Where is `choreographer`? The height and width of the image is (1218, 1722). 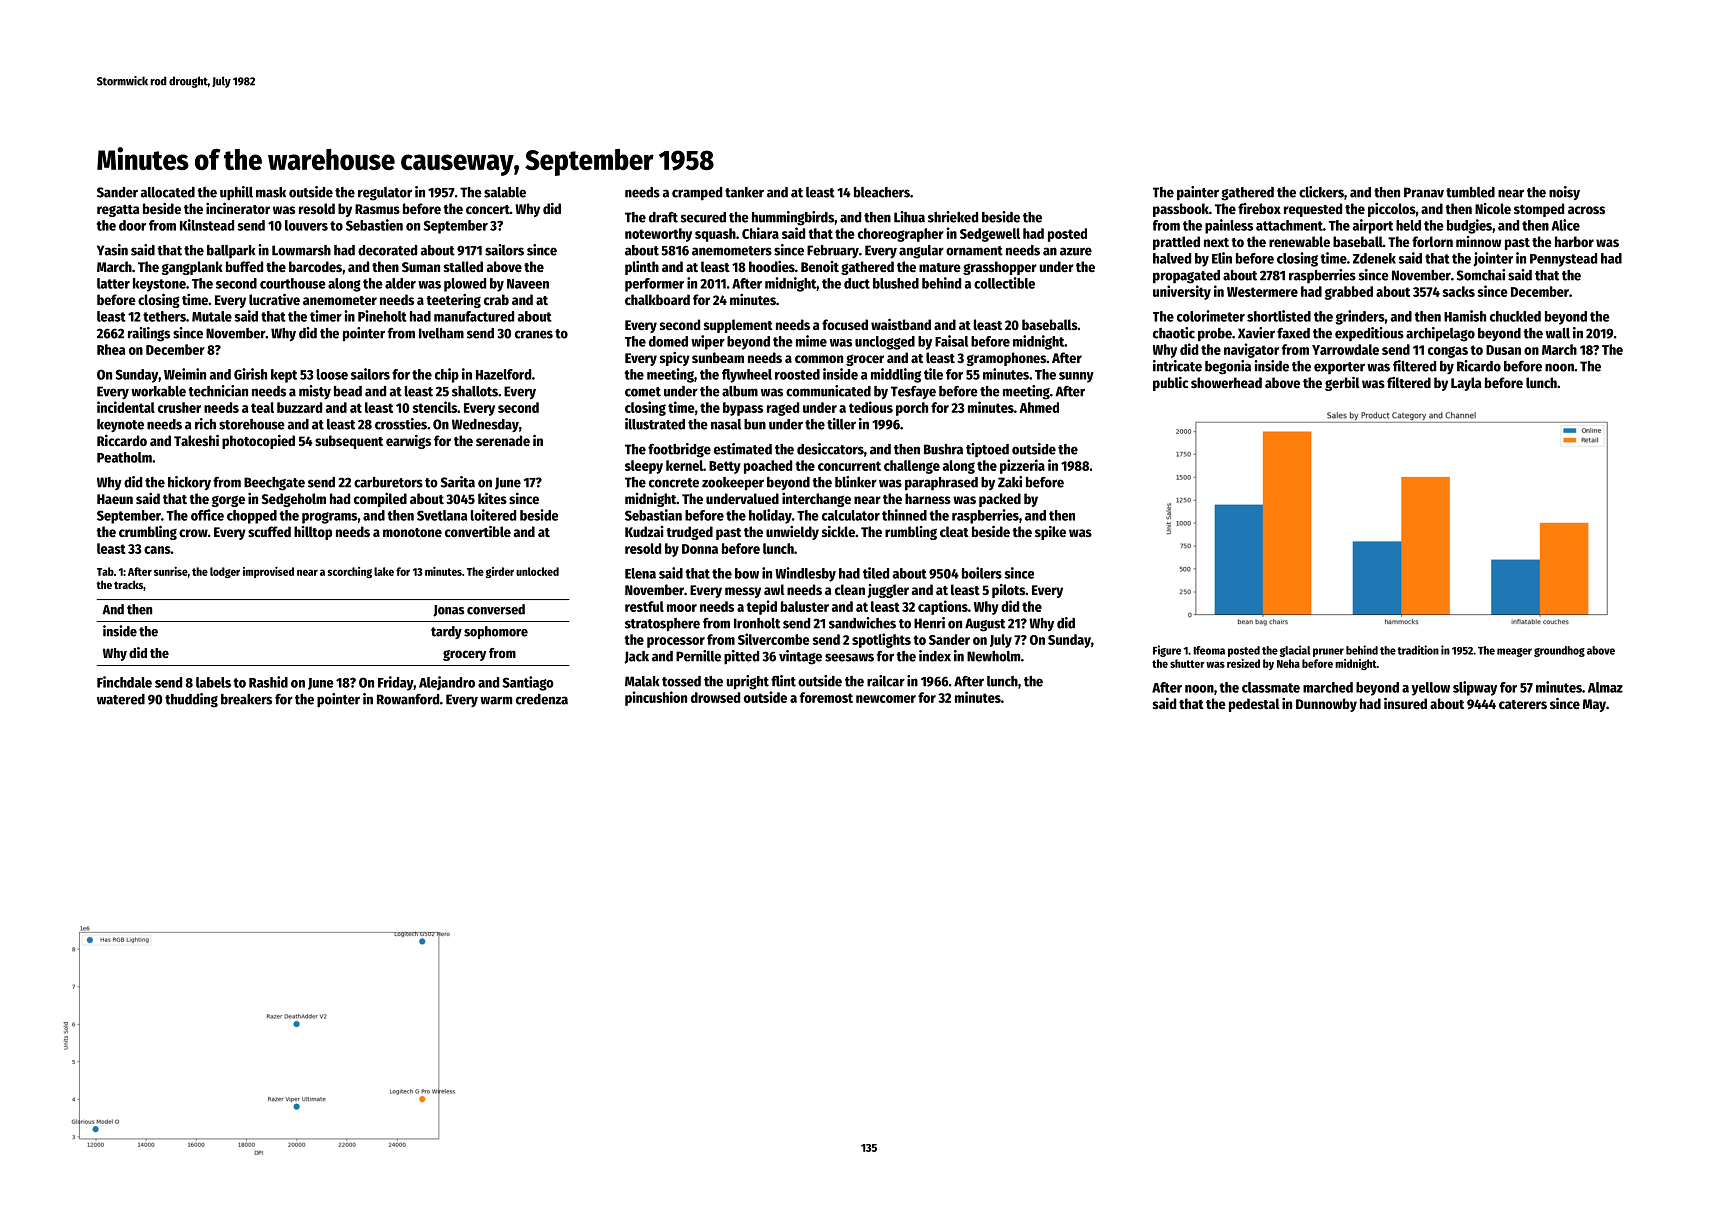
choreographer is located at coordinates (901, 235).
